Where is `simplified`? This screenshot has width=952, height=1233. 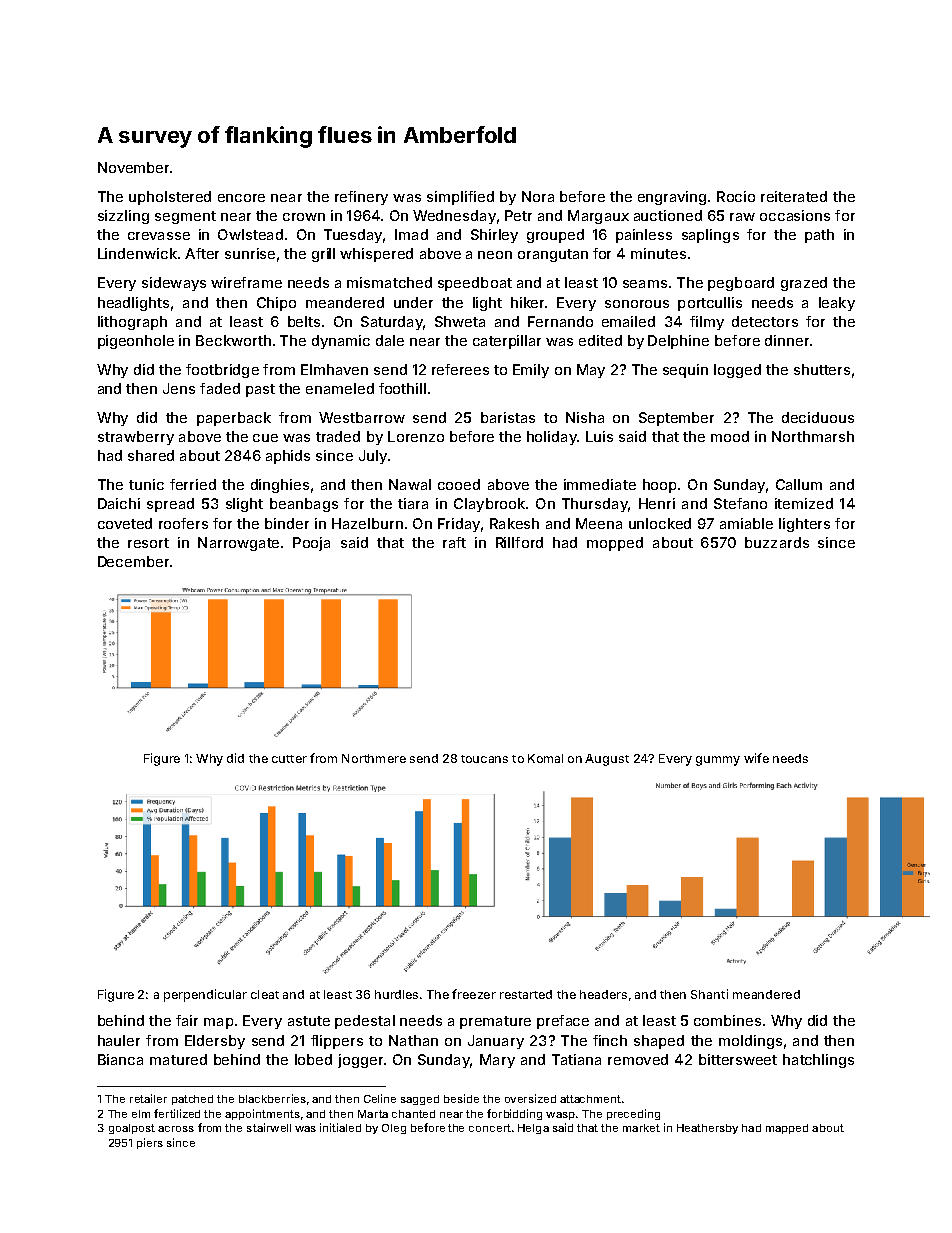 simplified is located at coordinates (460, 198).
